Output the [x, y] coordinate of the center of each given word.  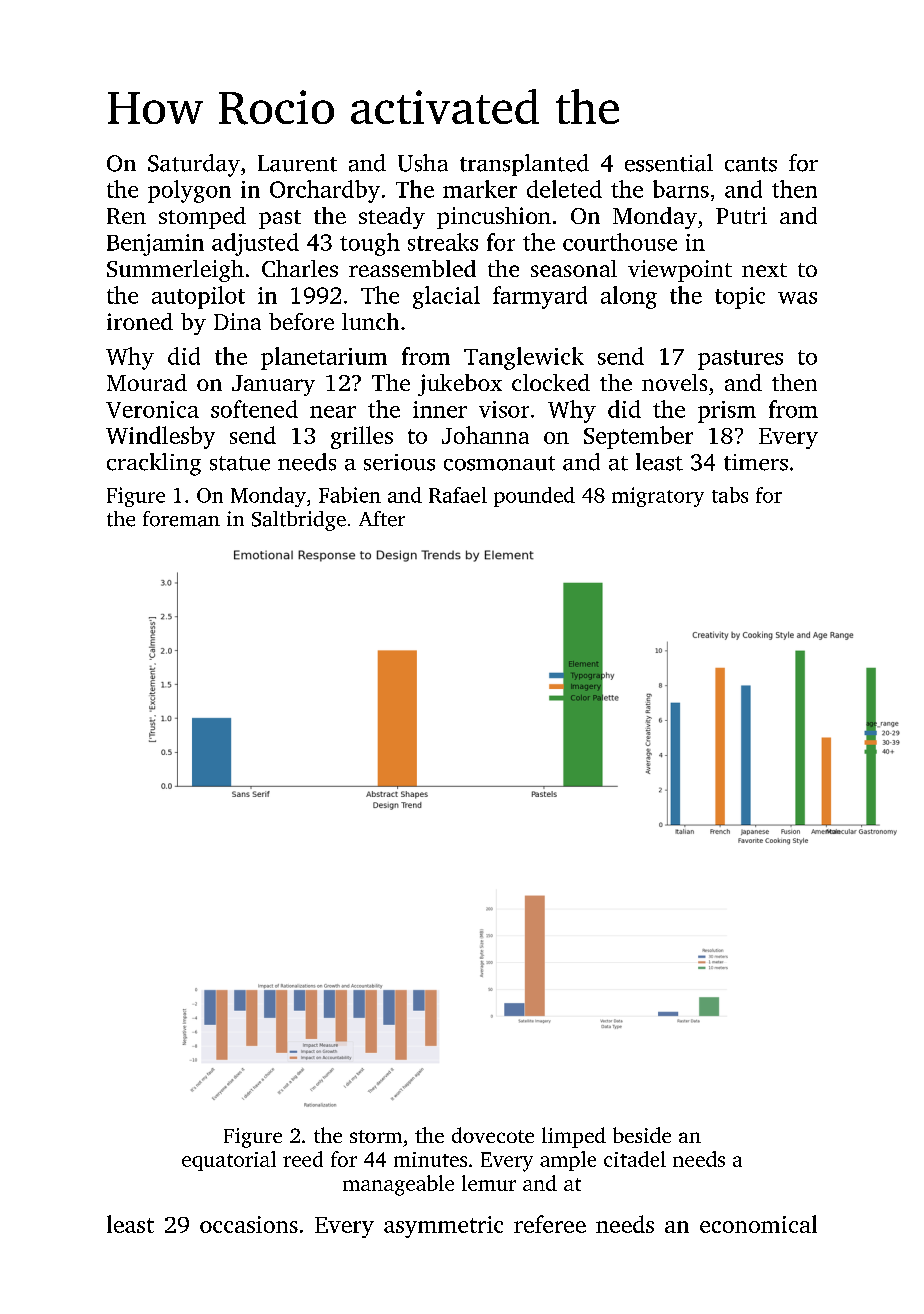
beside [642, 1135]
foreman [181, 519]
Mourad [147, 382]
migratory [658, 497]
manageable [398, 1185]
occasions [249, 1224]
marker [480, 189]
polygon [189, 191]
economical [758, 1224]
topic [740, 298]
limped [574, 1137]
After [382, 519]
